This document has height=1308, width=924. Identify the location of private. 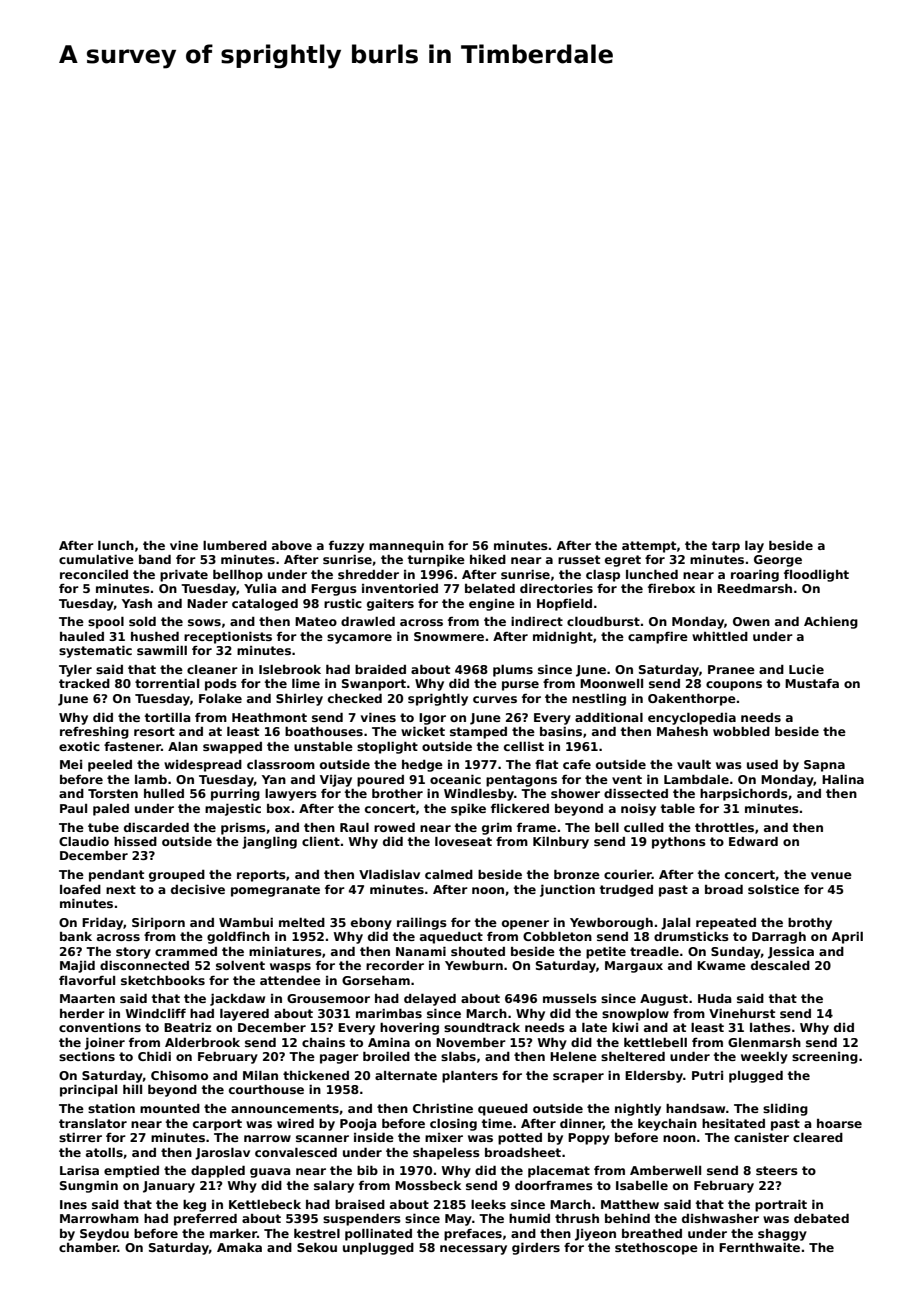
(184, 576).
